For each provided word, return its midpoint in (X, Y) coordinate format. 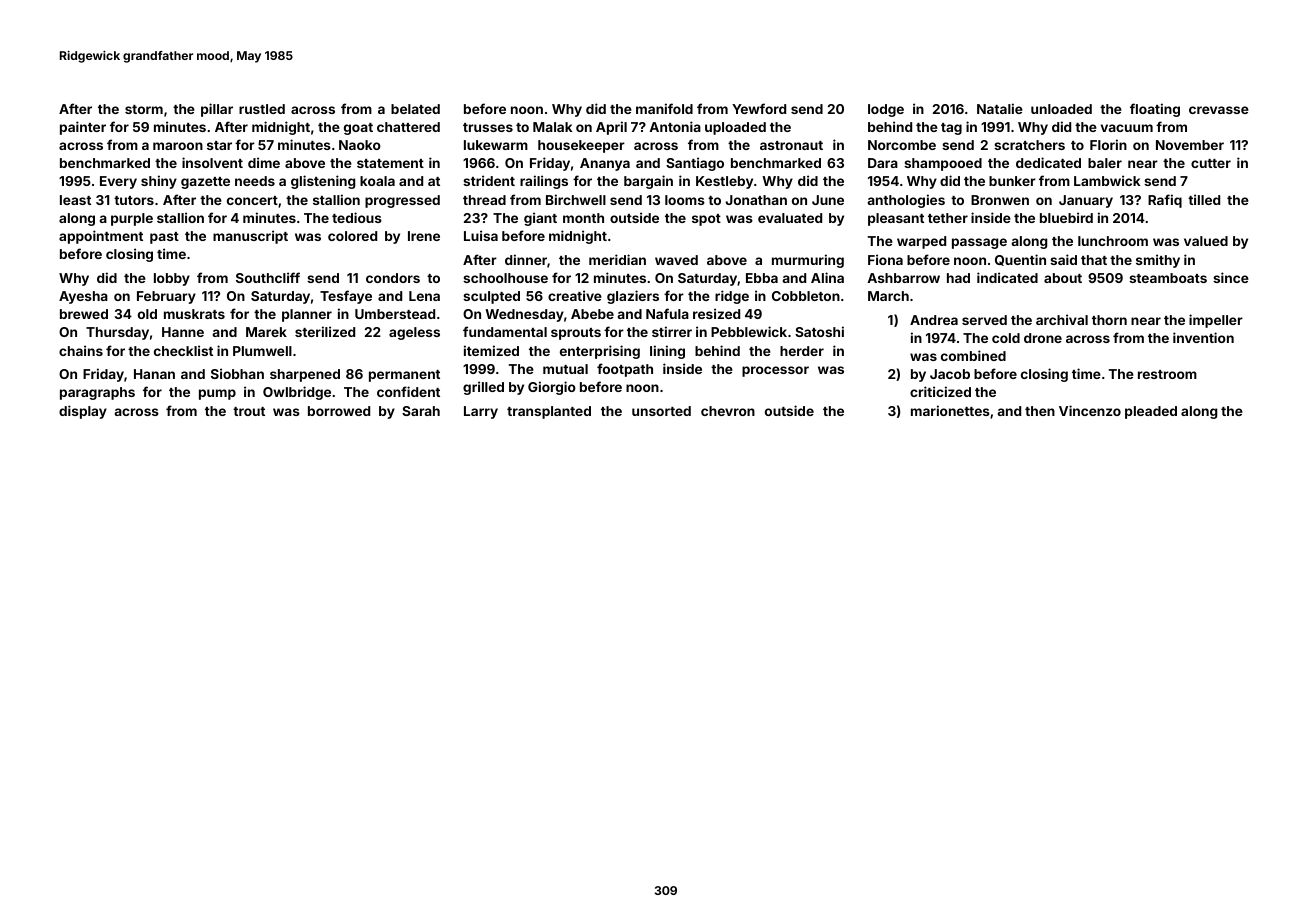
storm (144, 109)
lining (667, 352)
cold (1006, 338)
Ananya (605, 164)
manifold (664, 108)
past (164, 238)
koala (377, 181)
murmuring (808, 261)
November (1190, 145)
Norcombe (902, 145)
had (958, 278)
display (83, 412)
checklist (183, 350)
